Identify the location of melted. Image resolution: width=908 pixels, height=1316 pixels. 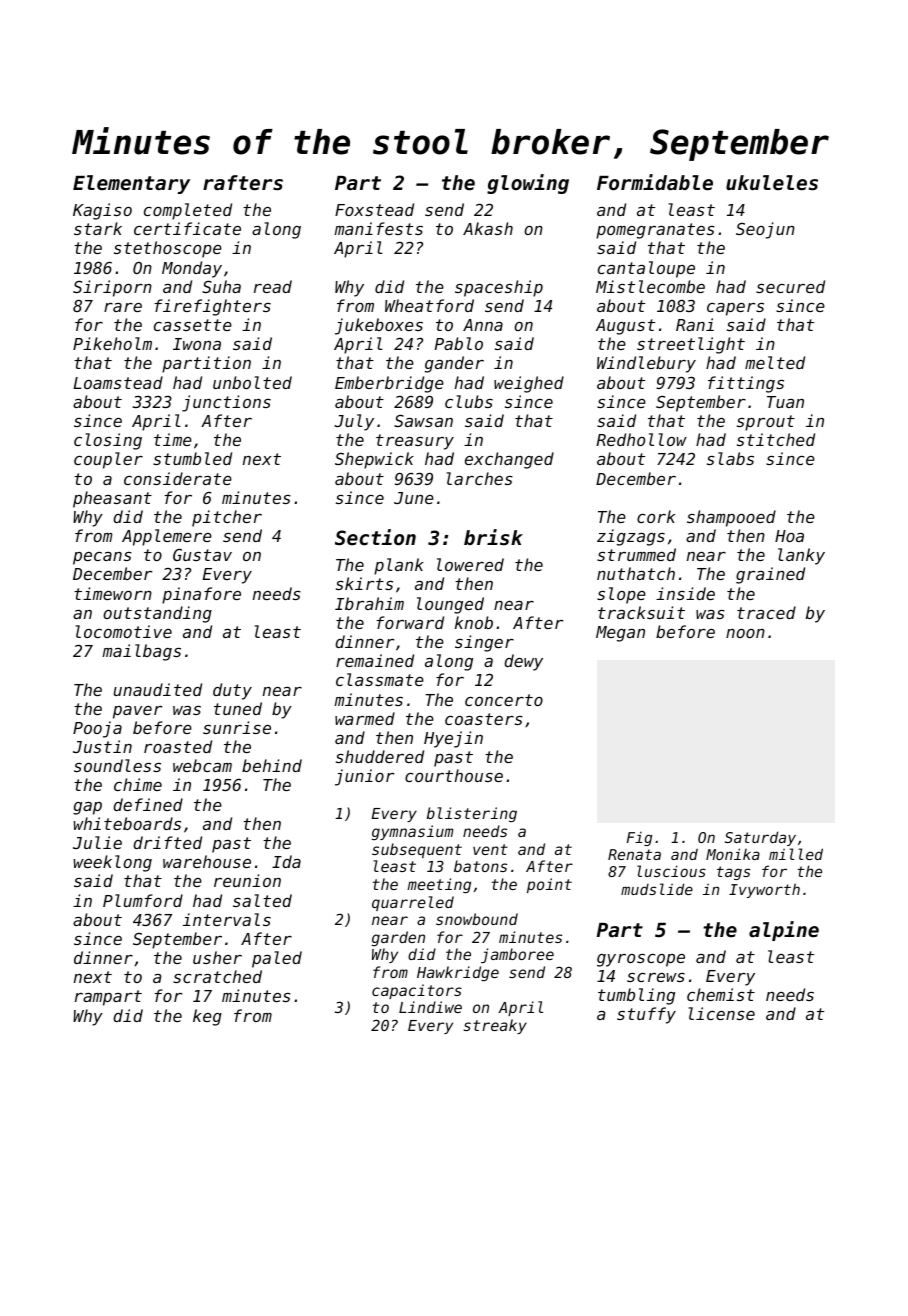
(775, 362).
